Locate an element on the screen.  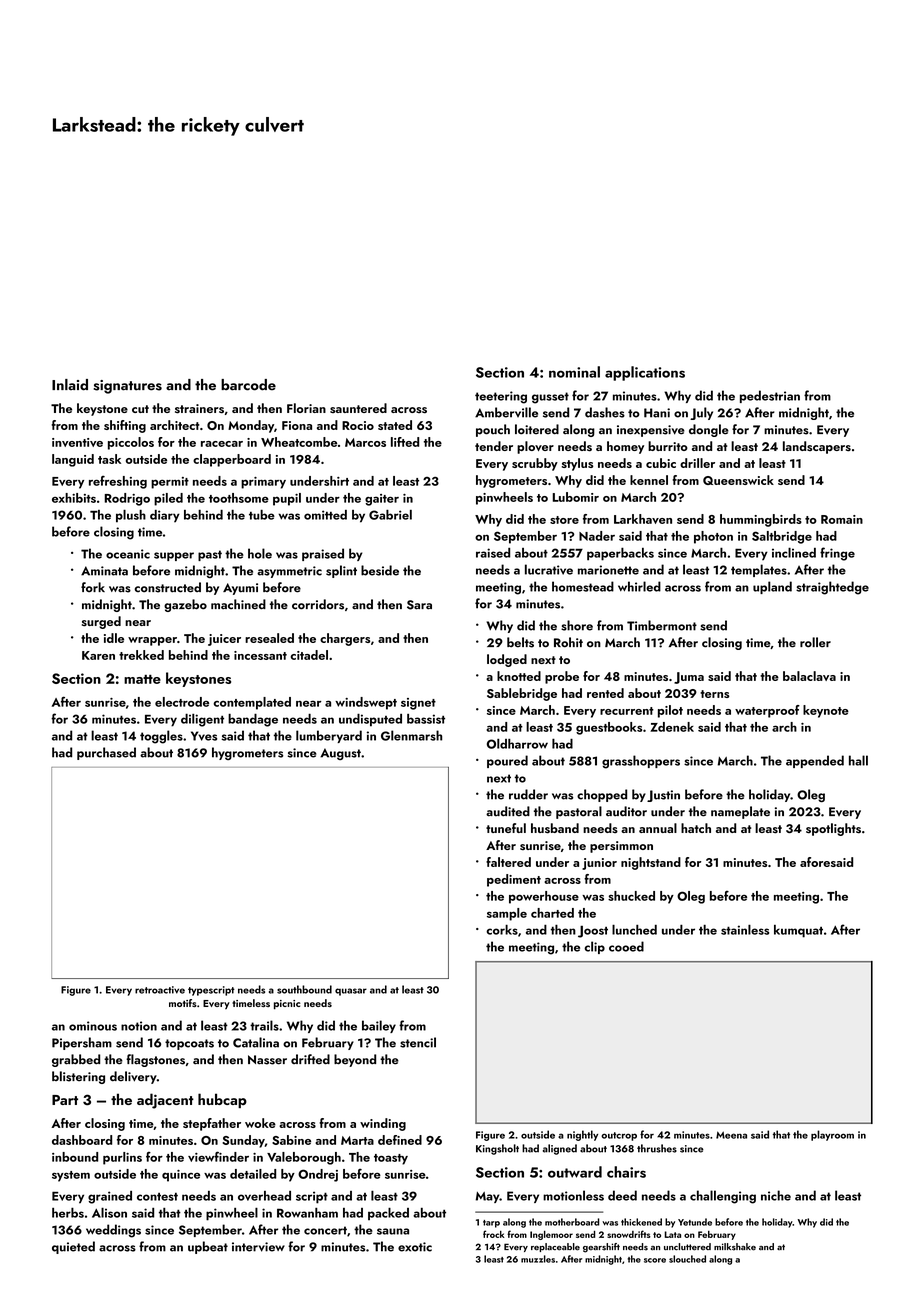
retroactive is located at coordinates (160, 990).
